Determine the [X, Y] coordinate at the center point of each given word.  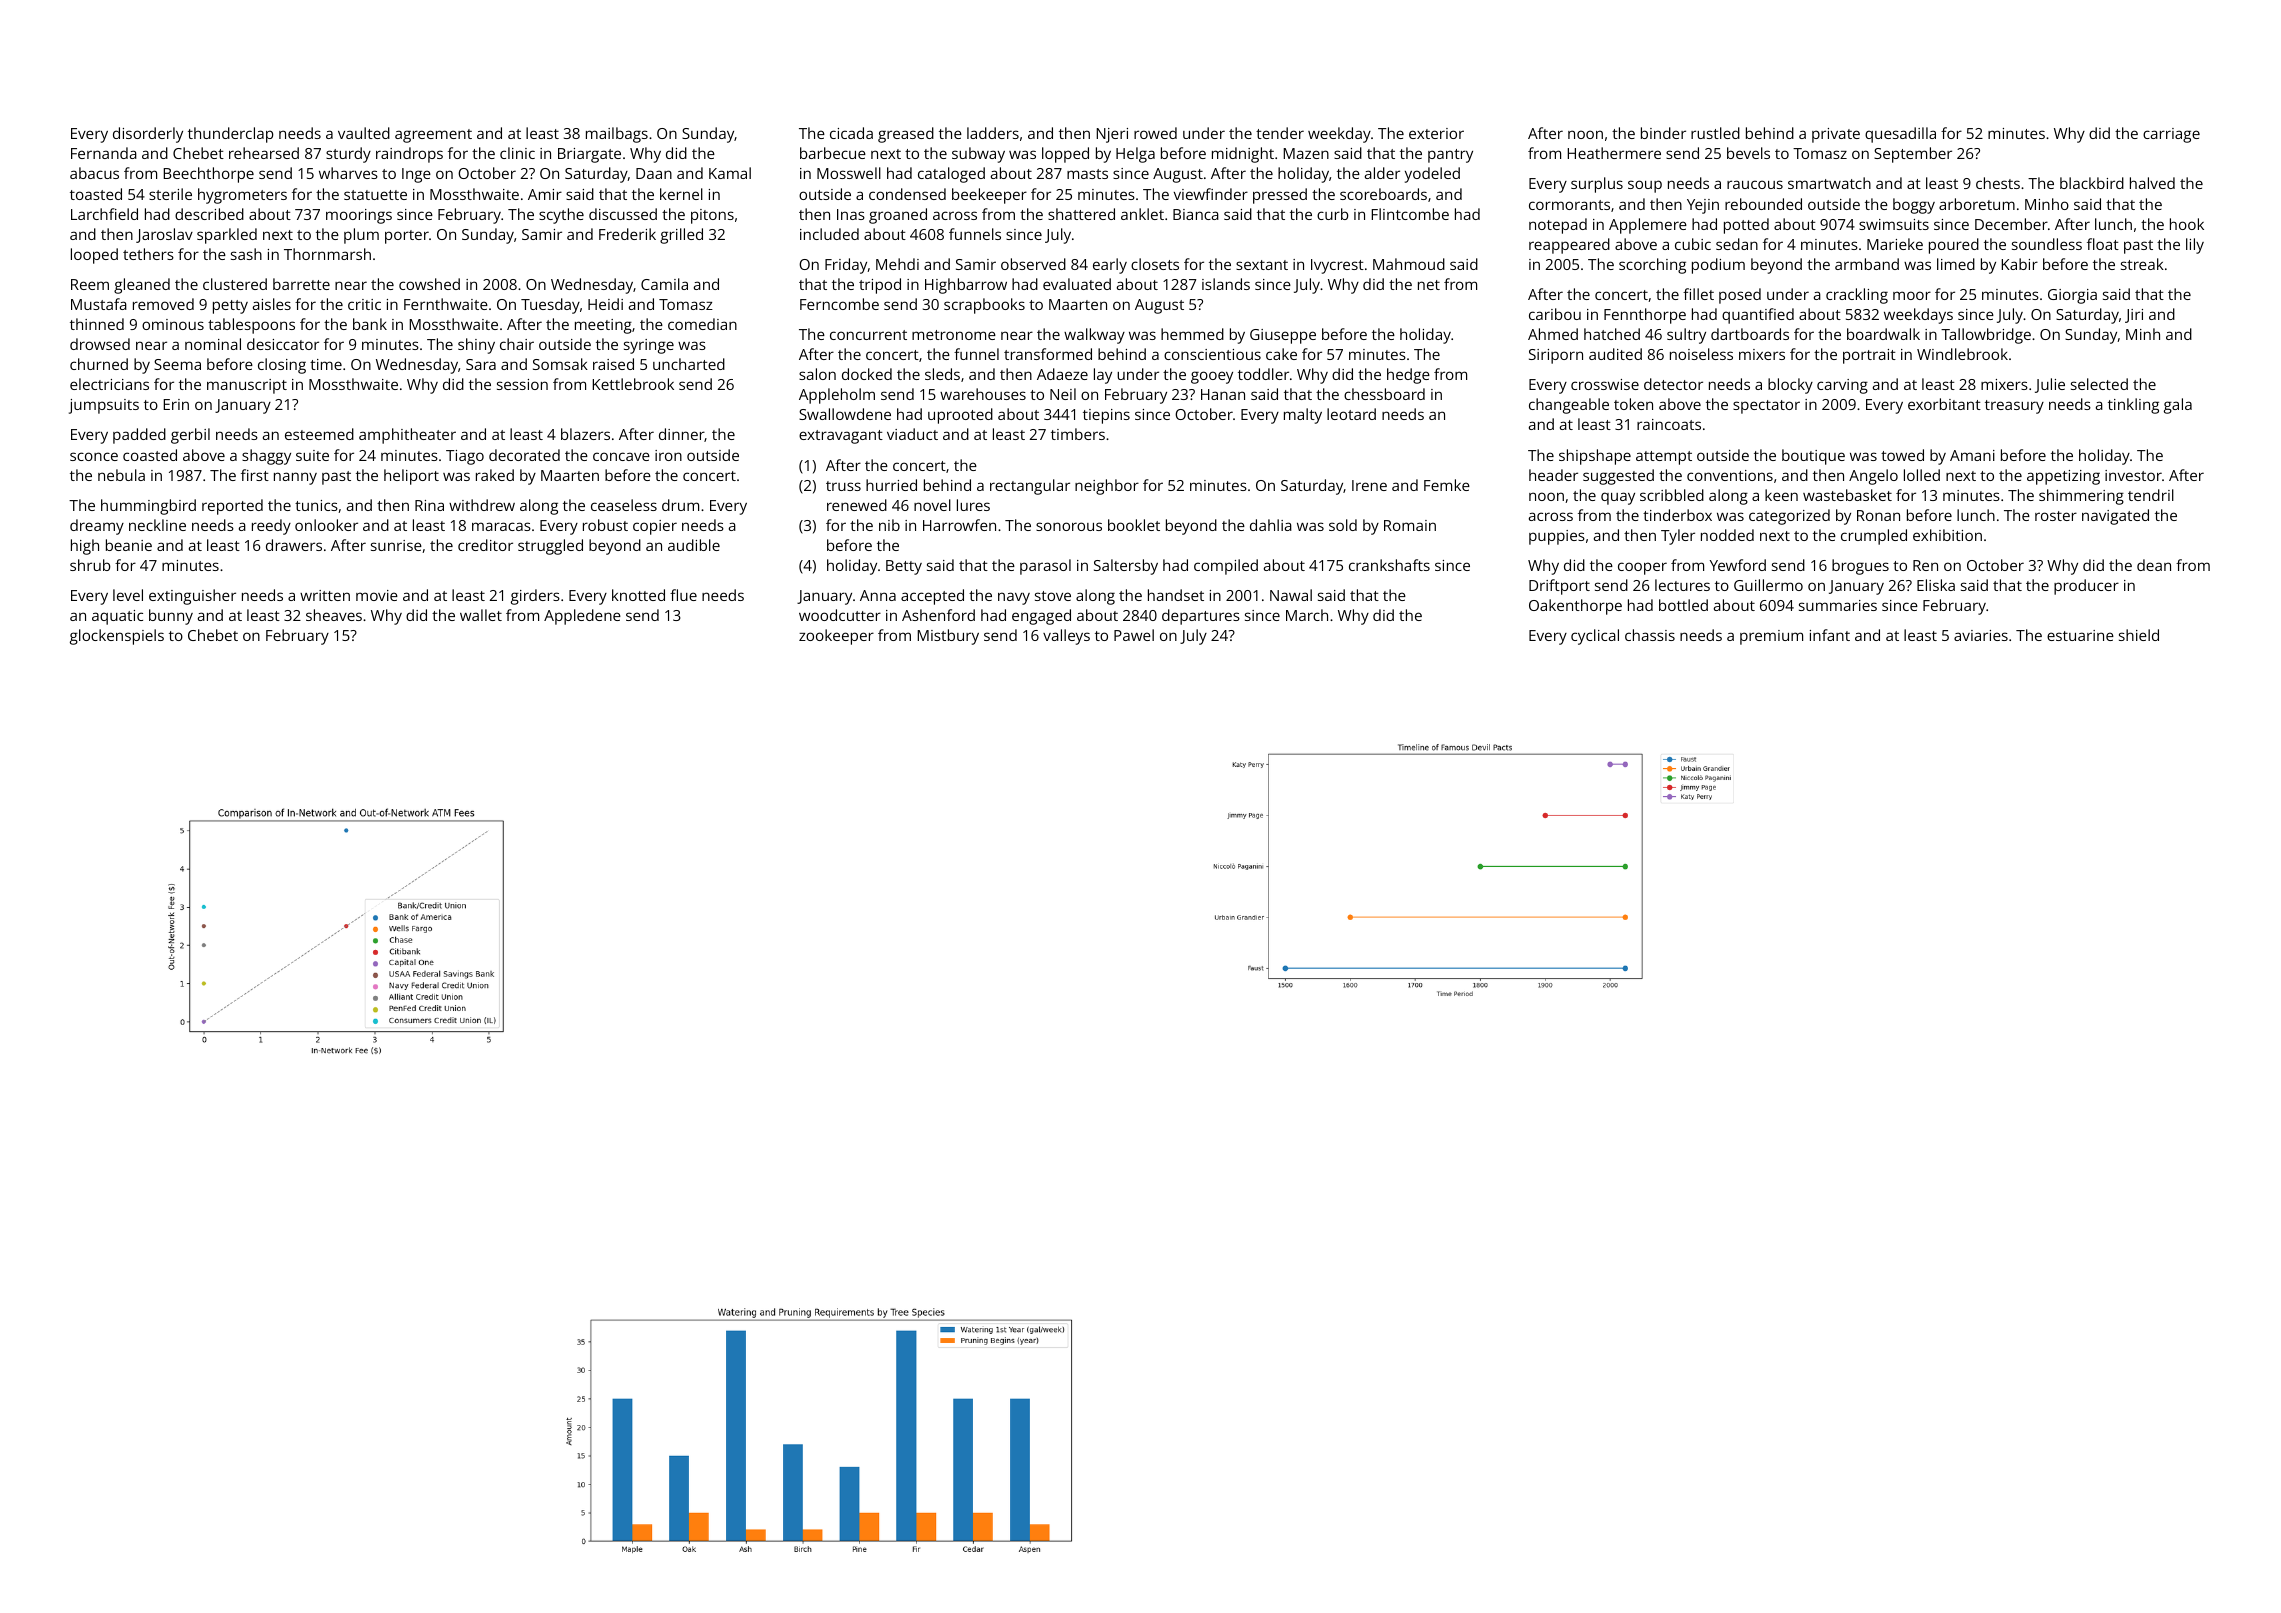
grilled [681, 236]
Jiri [2134, 316]
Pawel [1134, 635]
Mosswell [849, 173]
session [522, 384]
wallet [481, 615]
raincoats [1669, 424]
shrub [90, 565]
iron [668, 455]
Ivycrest [1337, 266]
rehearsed [264, 153]
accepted [932, 597]
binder [1663, 133]
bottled [1683, 605]
